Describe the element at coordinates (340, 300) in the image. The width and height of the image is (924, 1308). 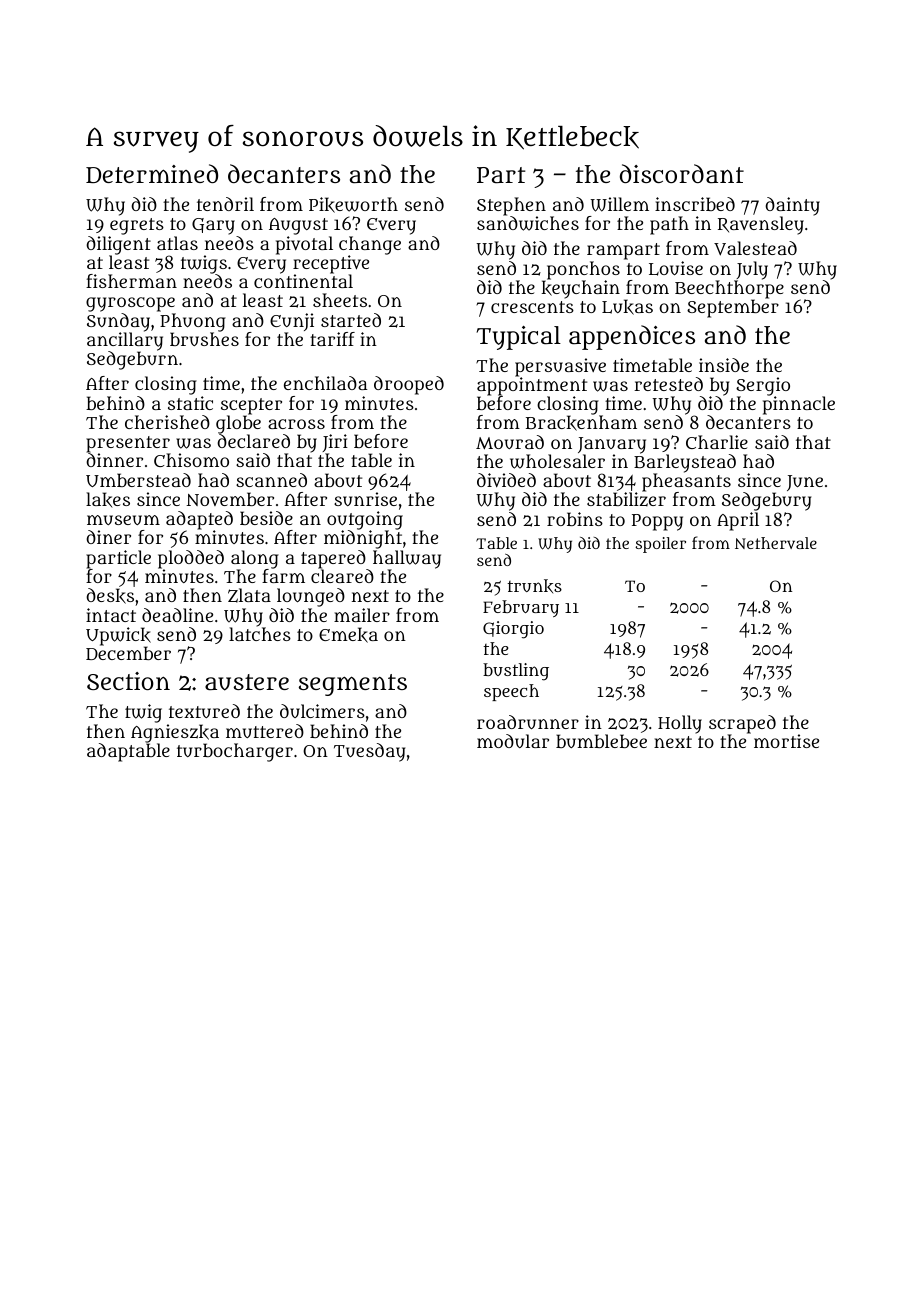
I see `sheets` at that location.
